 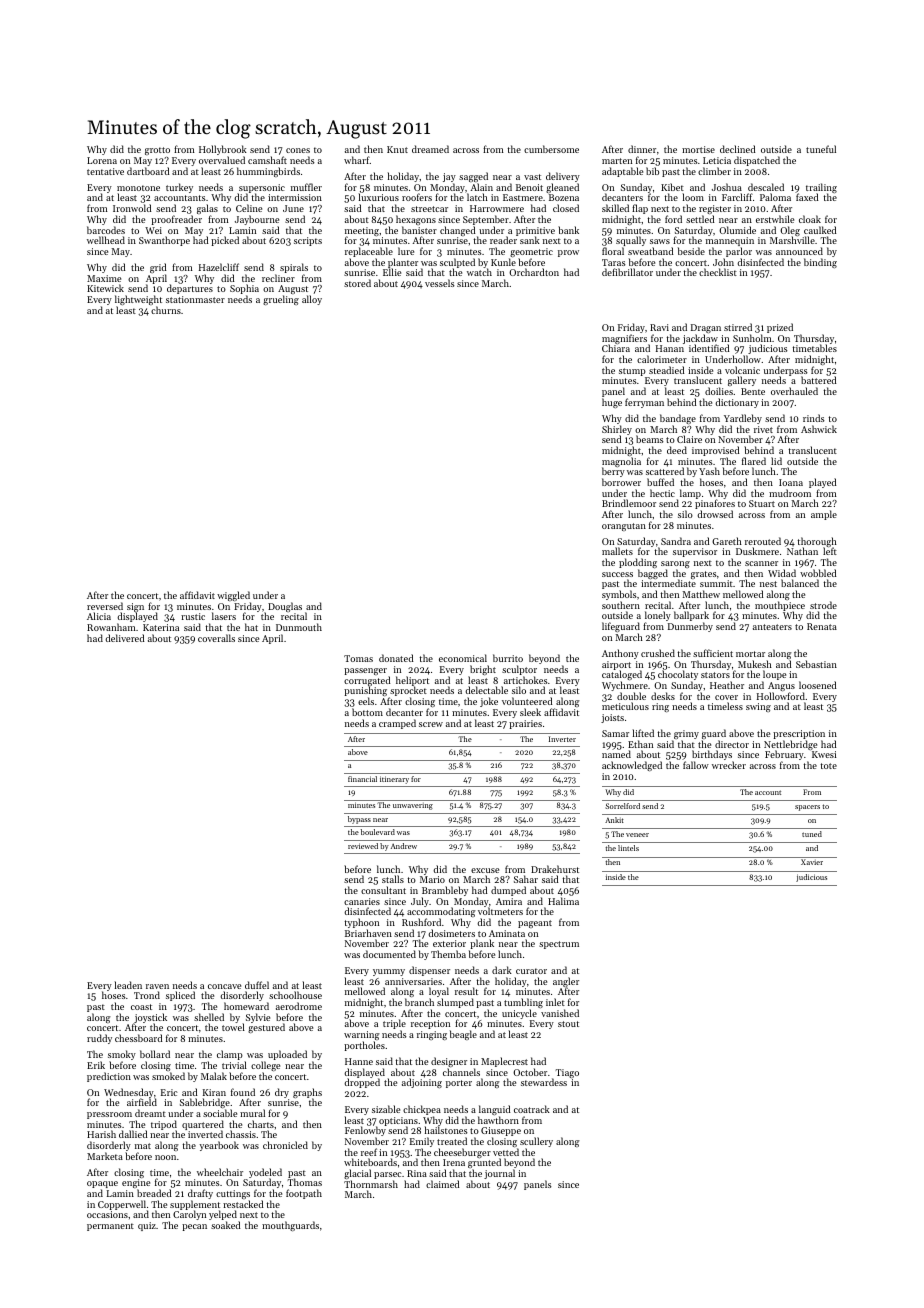 What do you see at coordinates (429, 971) in the image?
I see `dispenser` at bounding box center [429, 971].
